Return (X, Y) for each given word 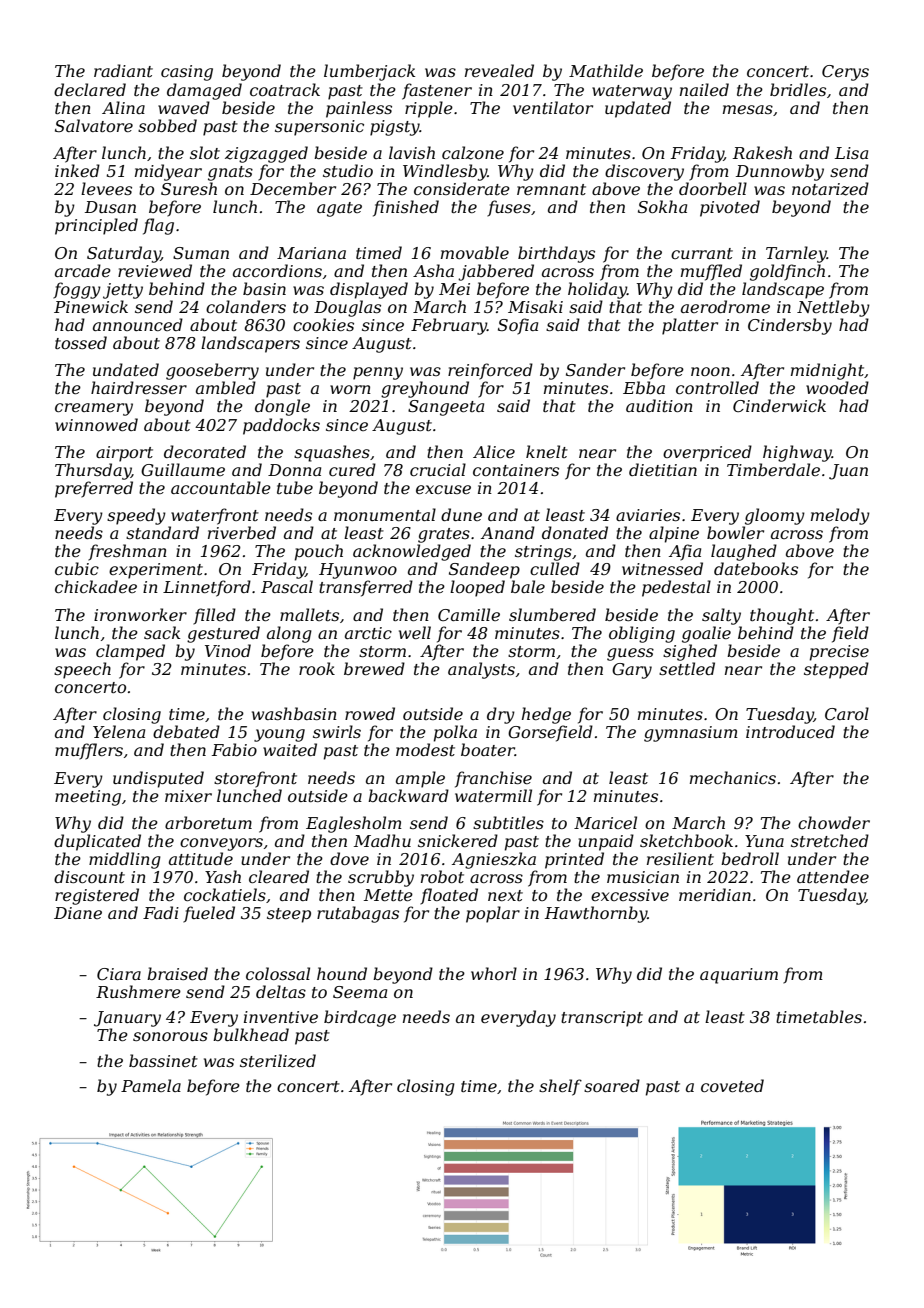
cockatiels (225, 894)
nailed (704, 89)
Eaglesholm (354, 824)
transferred (366, 588)
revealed (499, 70)
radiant (123, 70)
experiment (156, 571)
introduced (790, 731)
